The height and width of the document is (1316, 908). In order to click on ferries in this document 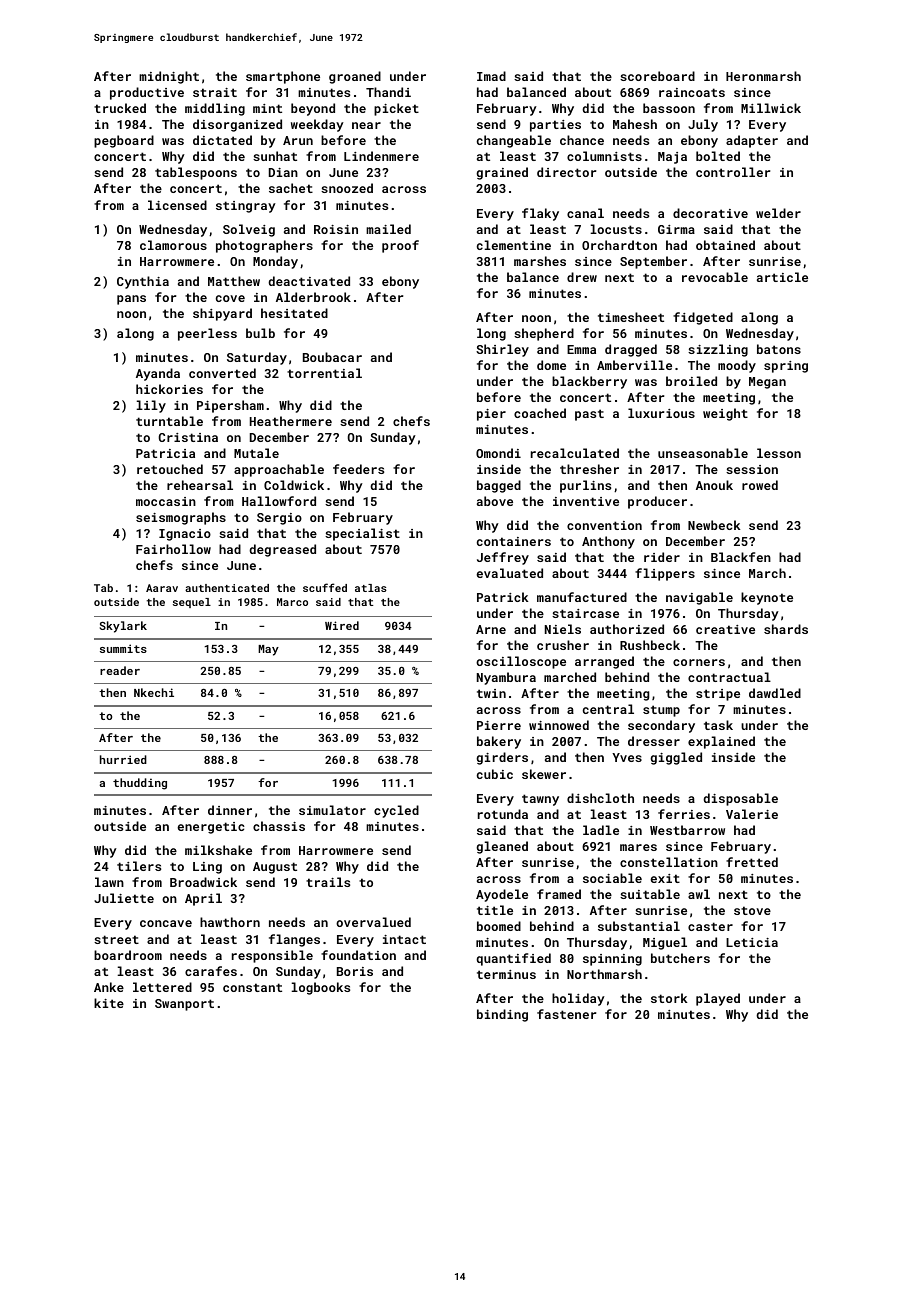, I will do `click(684, 814)`.
